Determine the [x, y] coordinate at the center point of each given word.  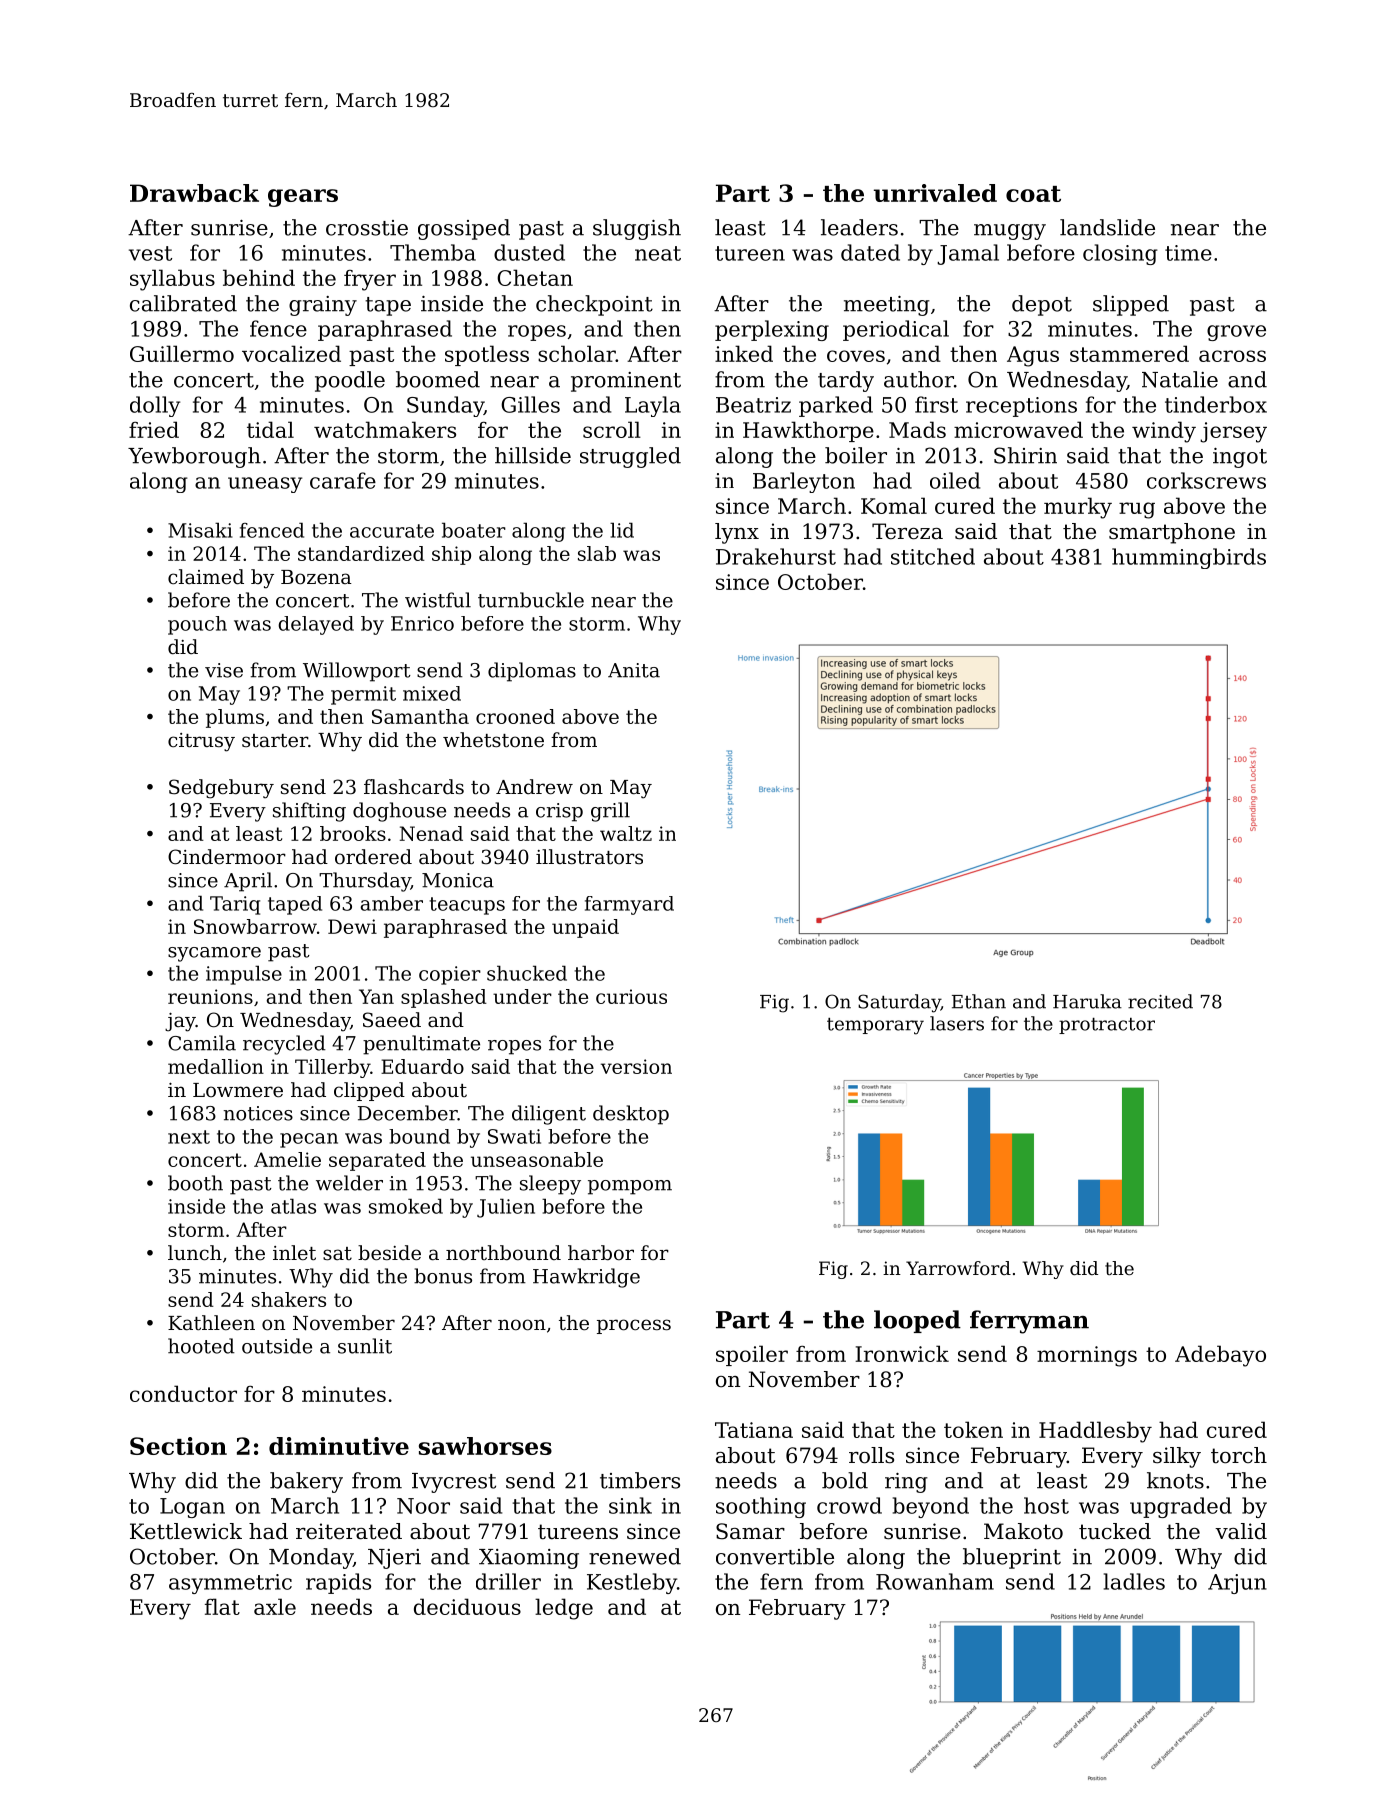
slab [597, 553]
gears [303, 198]
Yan [376, 996]
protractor [1107, 1026]
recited [1160, 1001]
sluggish [637, 229]
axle [275, 1606]
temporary [875, 1026]
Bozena [316, 577]
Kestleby [632, 1583]
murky [1078, 508]
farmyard [629, 905]
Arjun [1237, 1584]
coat [1033, 194]
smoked [406, 1206]
